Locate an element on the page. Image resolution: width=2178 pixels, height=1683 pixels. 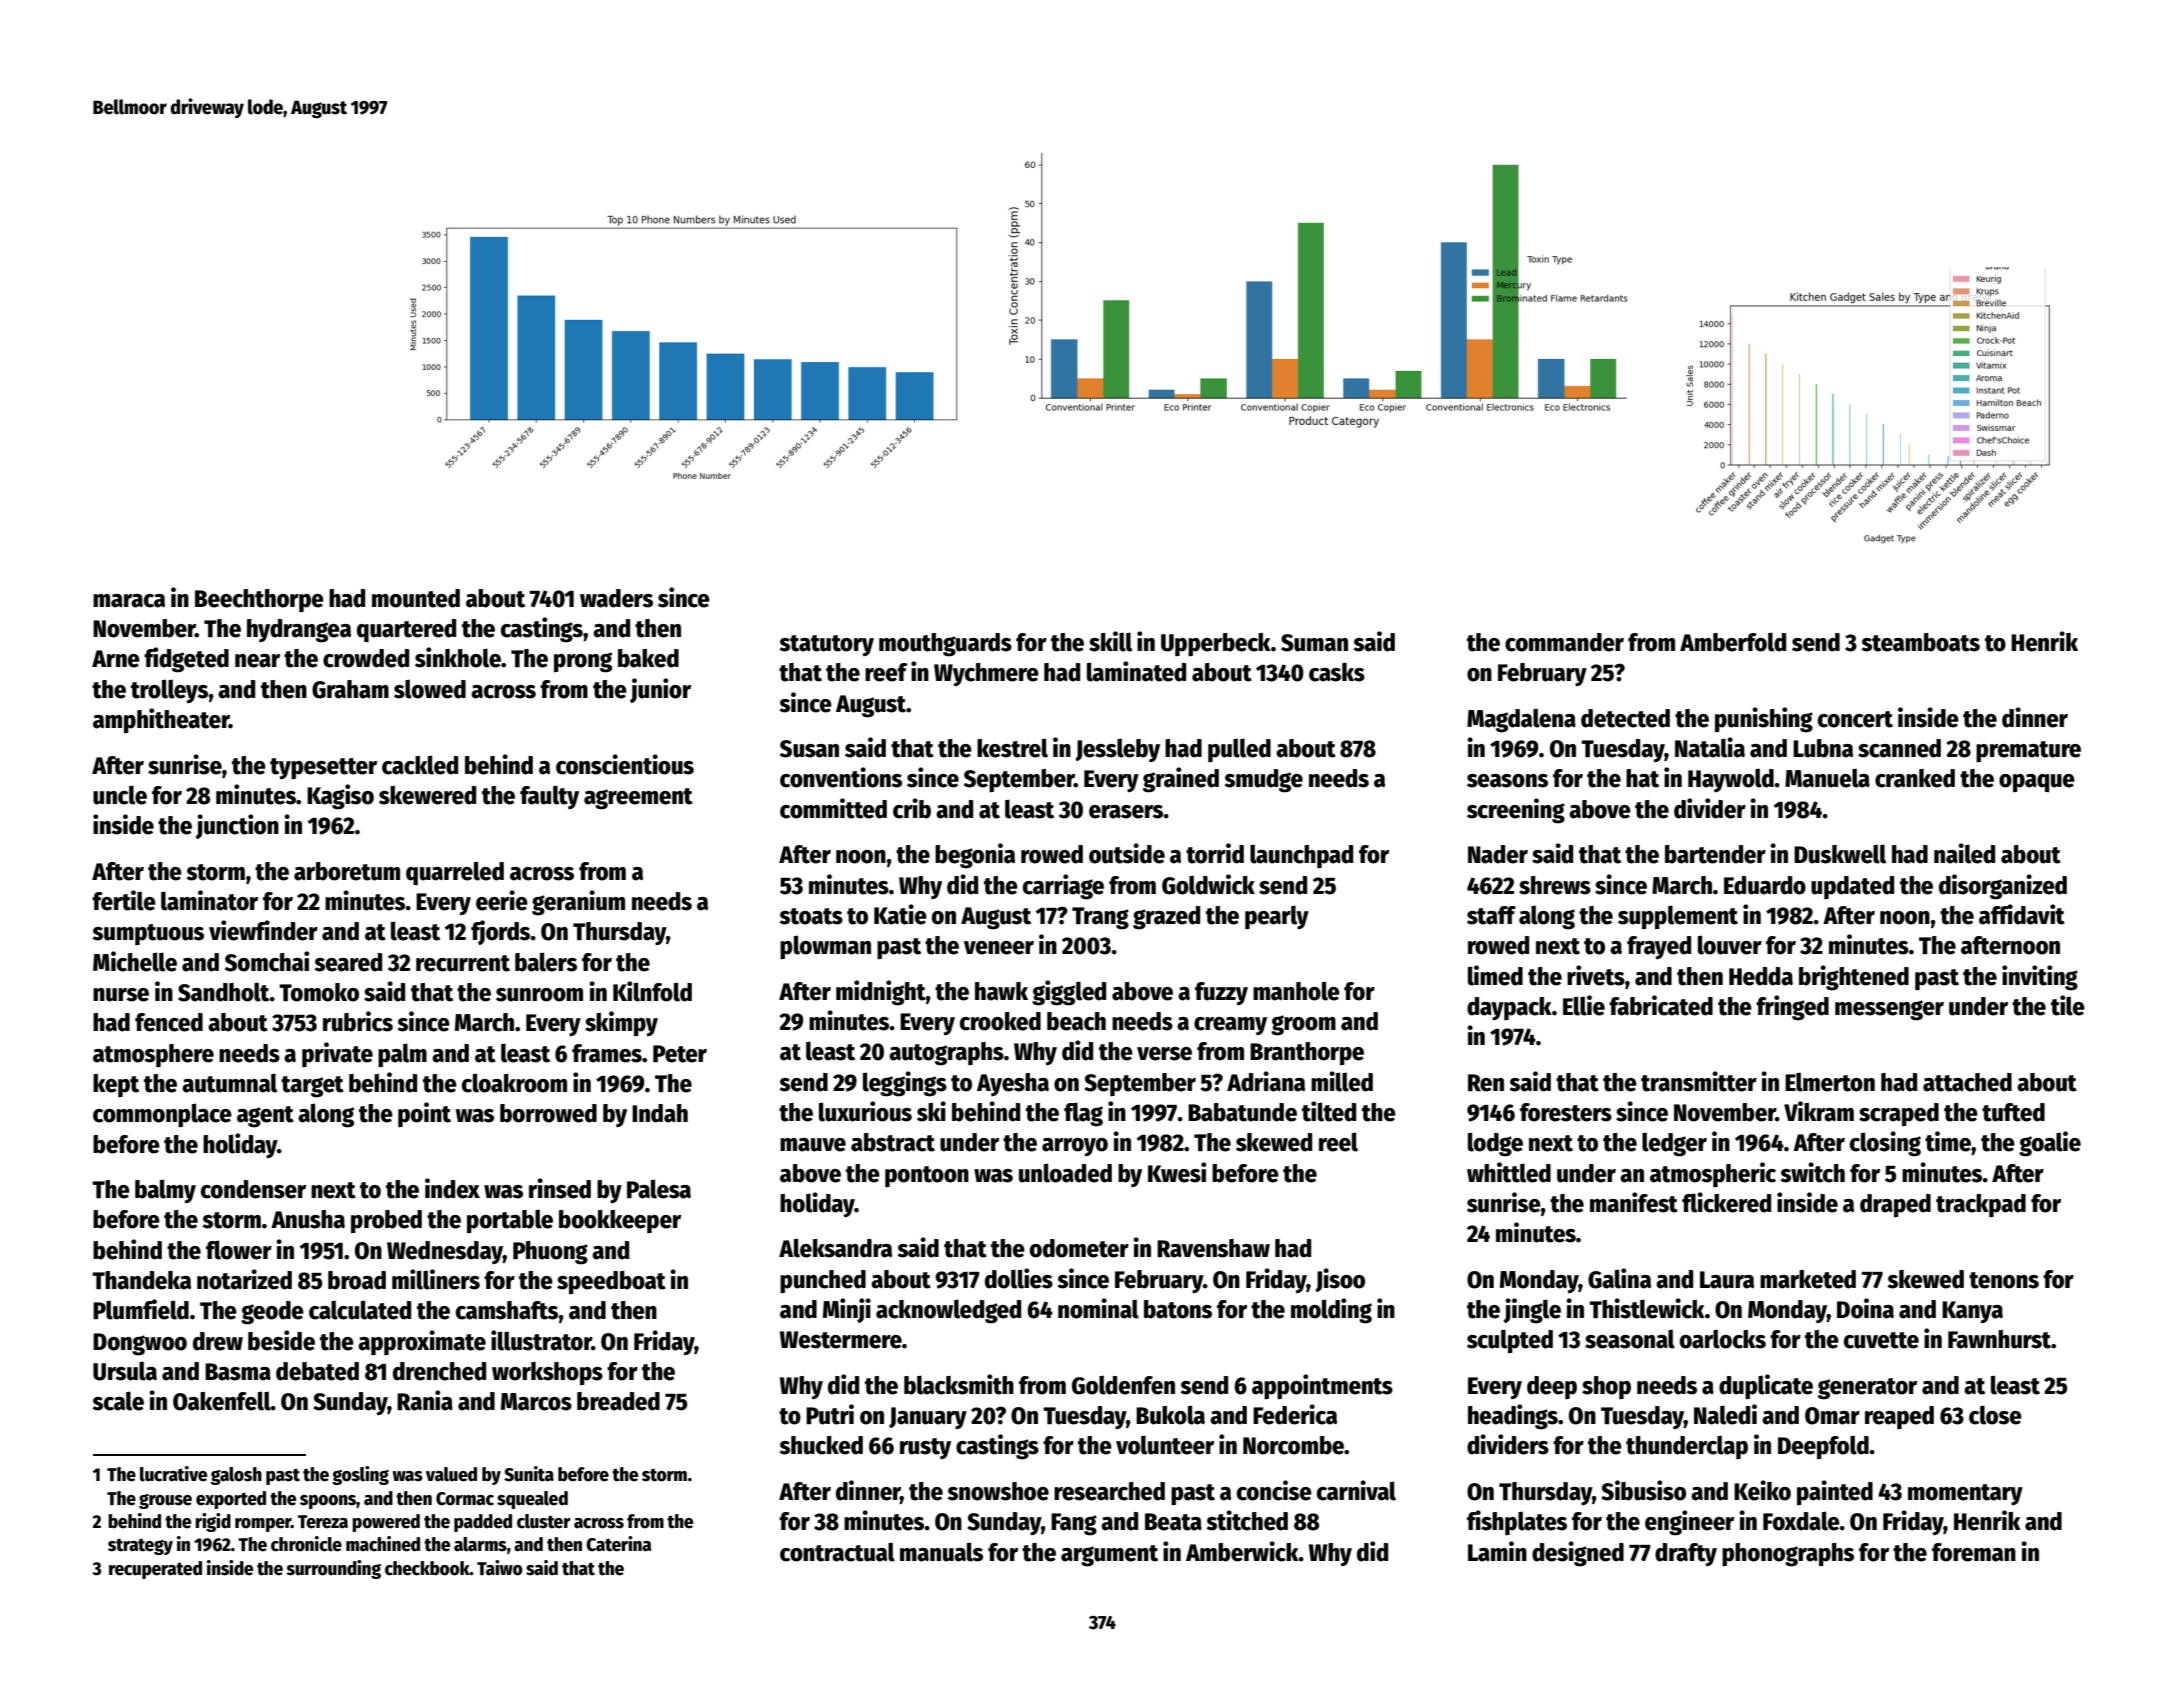
affidavit is located at coordinates (2022, 914).
